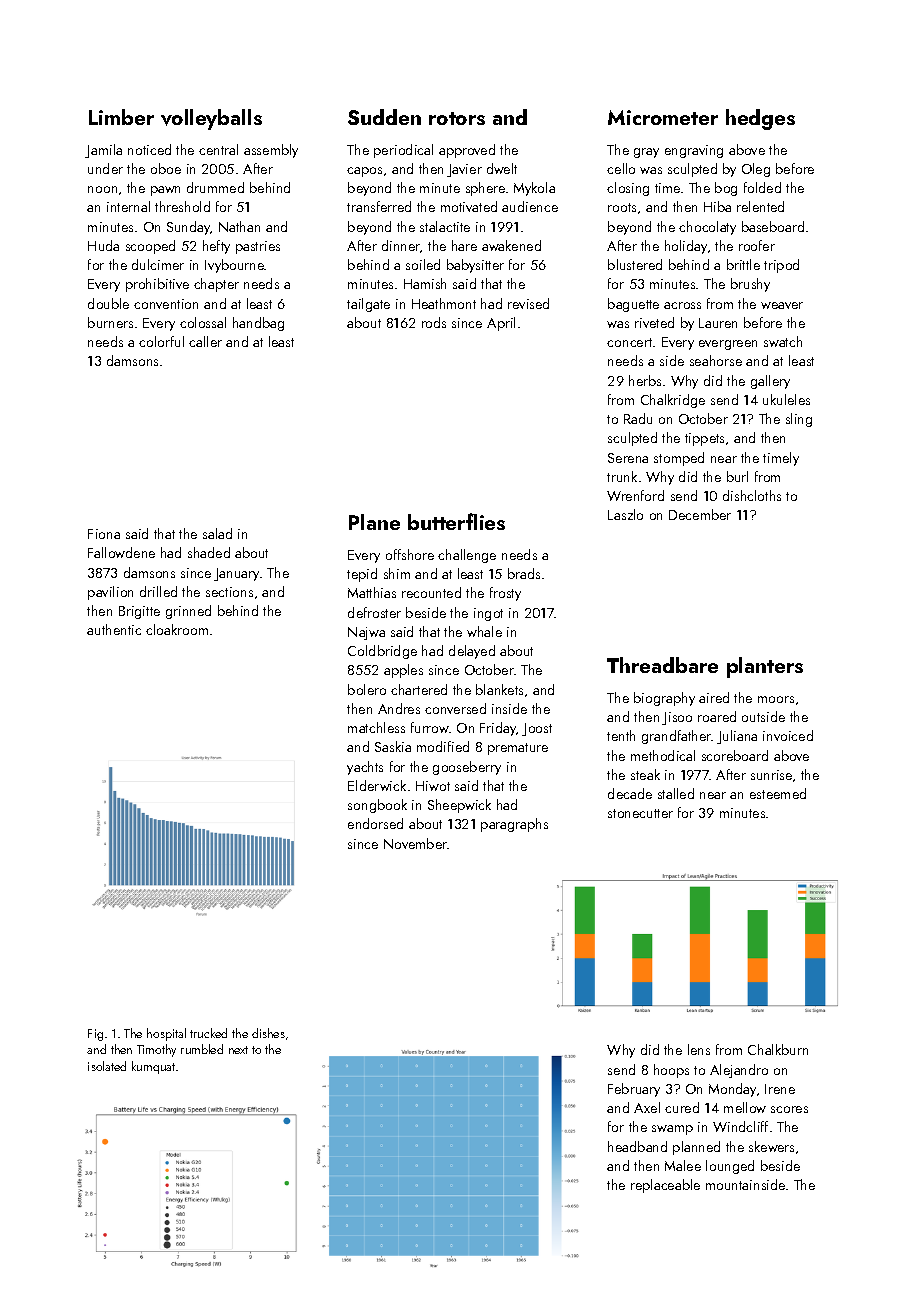  I want to click on cloakroom, so click(177, 629).
